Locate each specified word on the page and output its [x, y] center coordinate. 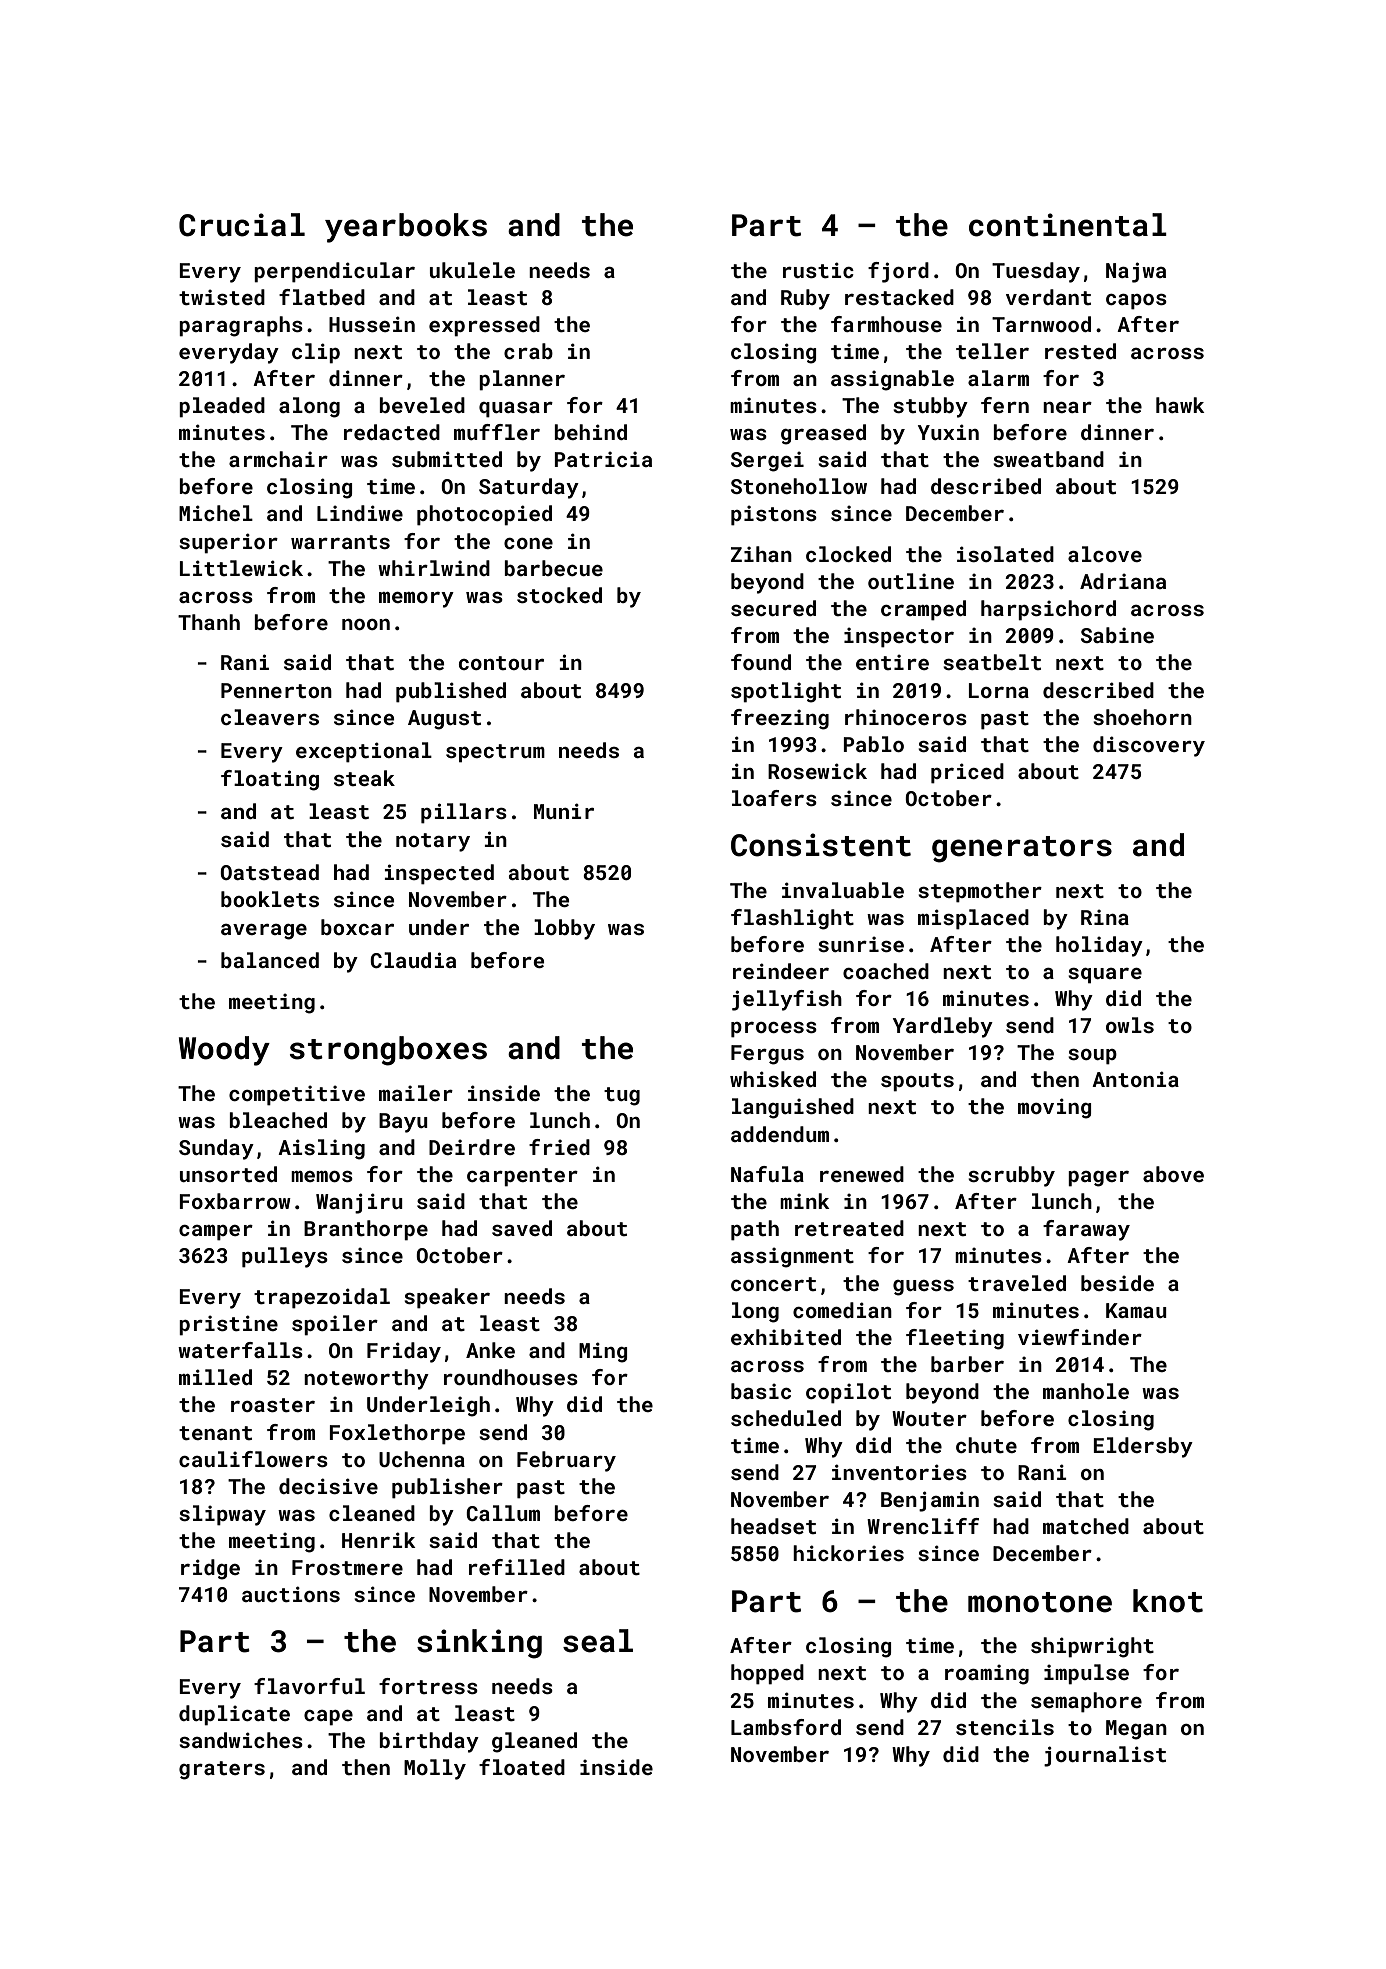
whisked [773, 1079]
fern [1005, 405]
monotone [1040, 1602]
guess [923, 1288]
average [264, 932]
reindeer [781, 971]
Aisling [321, 1149]
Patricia [603, 459]
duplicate [234, 1715]
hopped [767, 1674]
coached [886, 971]
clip [316, 353]
